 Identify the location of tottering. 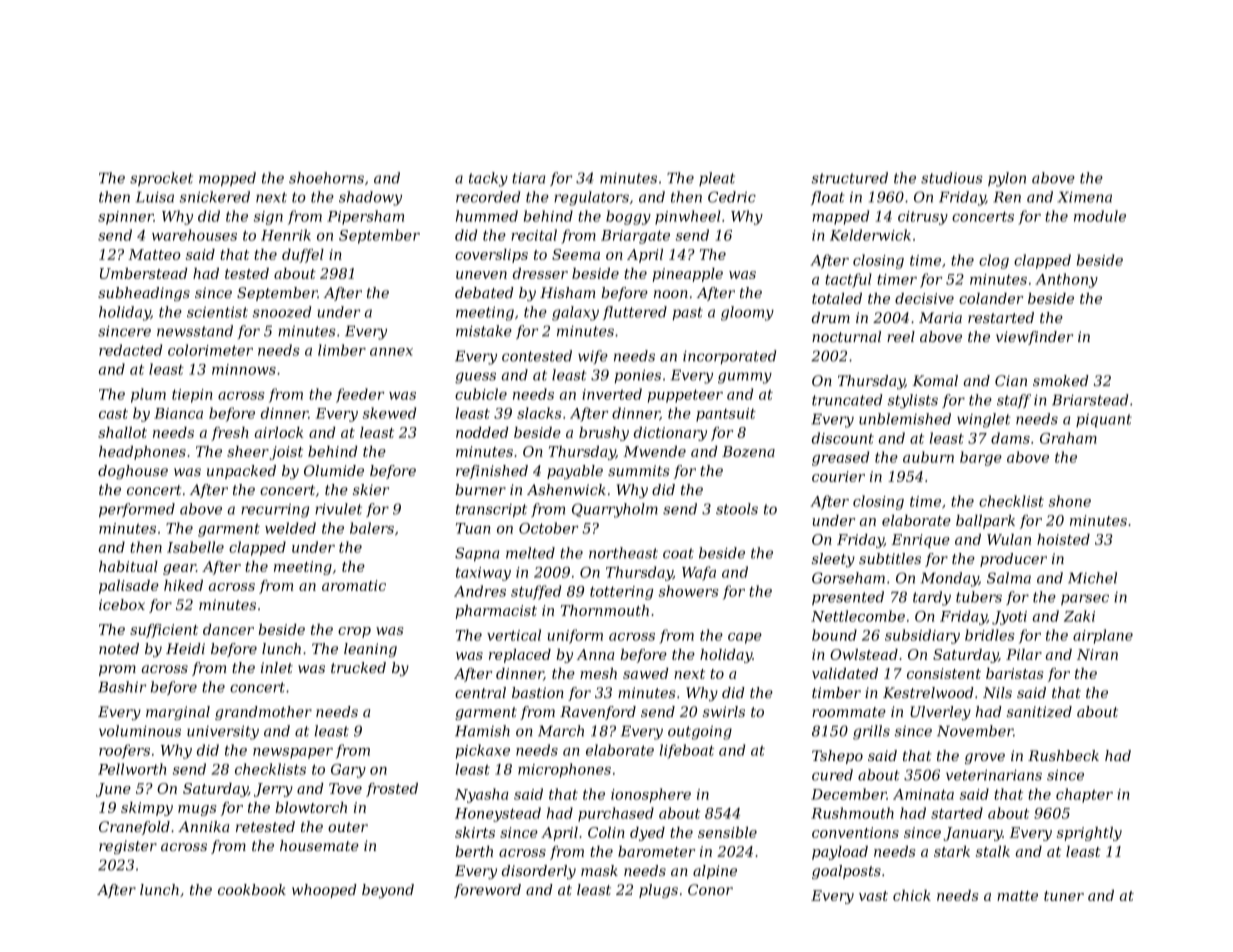
(622, 593).
